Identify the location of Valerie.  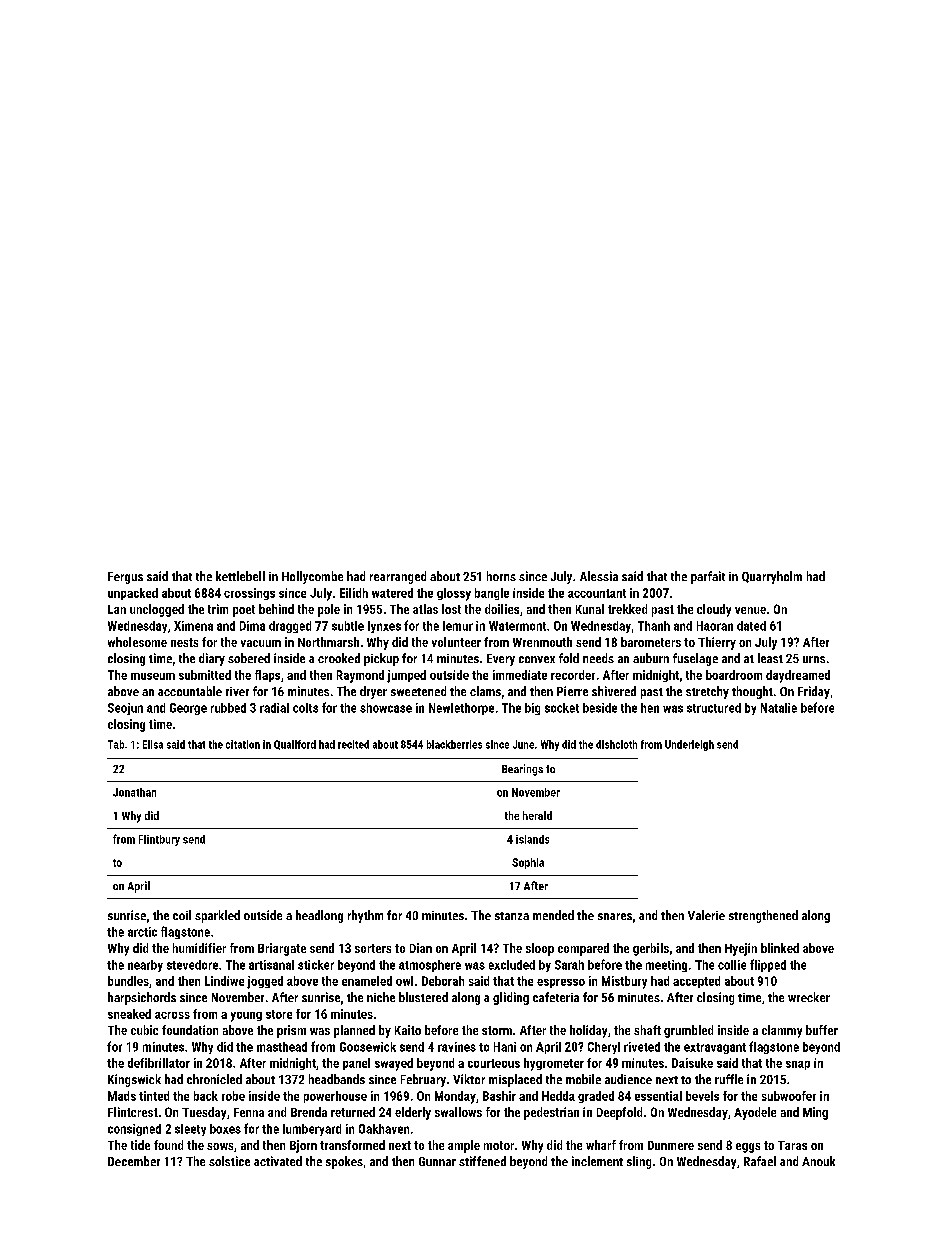
(706, 915).
